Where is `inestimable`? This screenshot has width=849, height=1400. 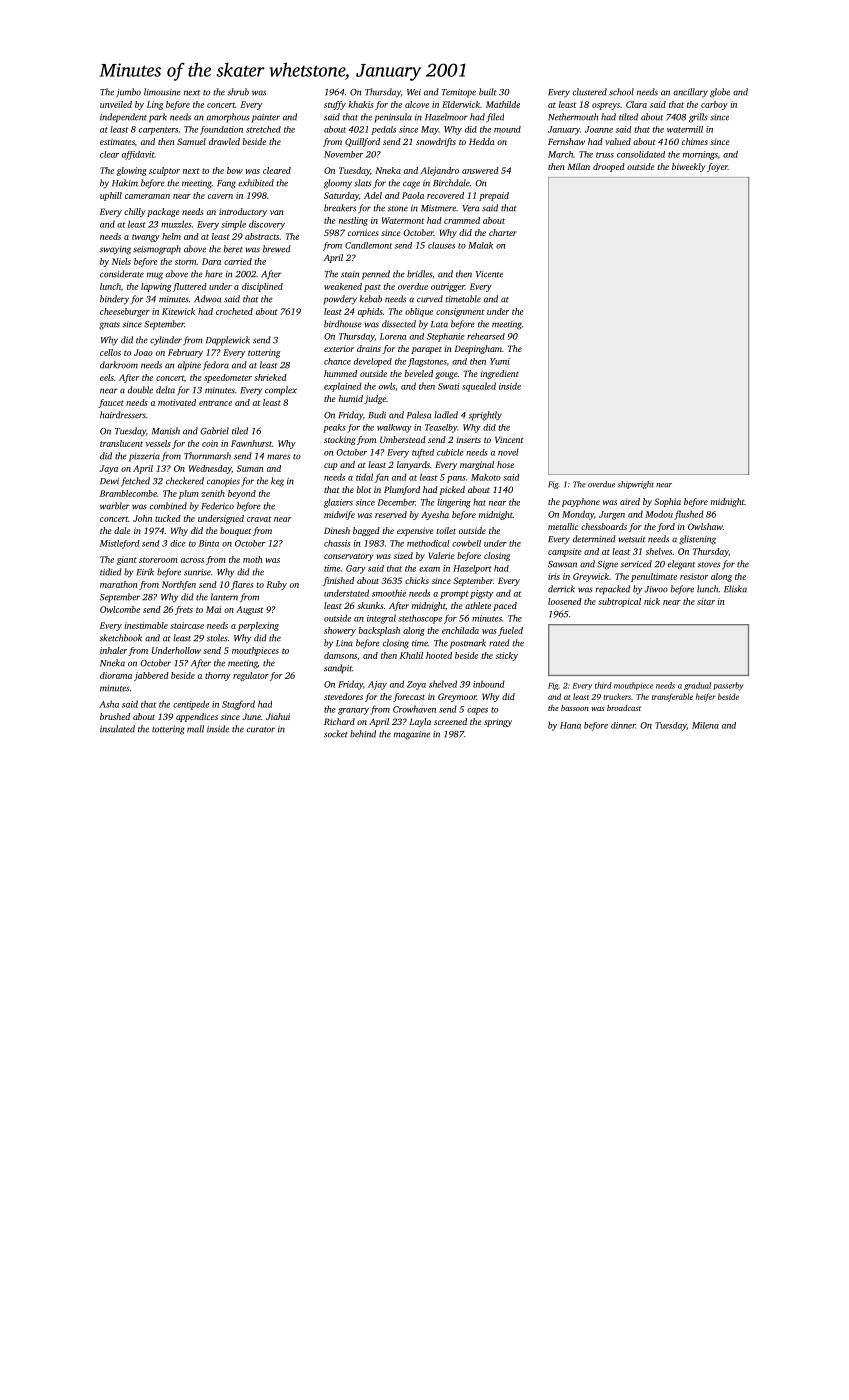
inestimable is located at coordinates (146, 625).
